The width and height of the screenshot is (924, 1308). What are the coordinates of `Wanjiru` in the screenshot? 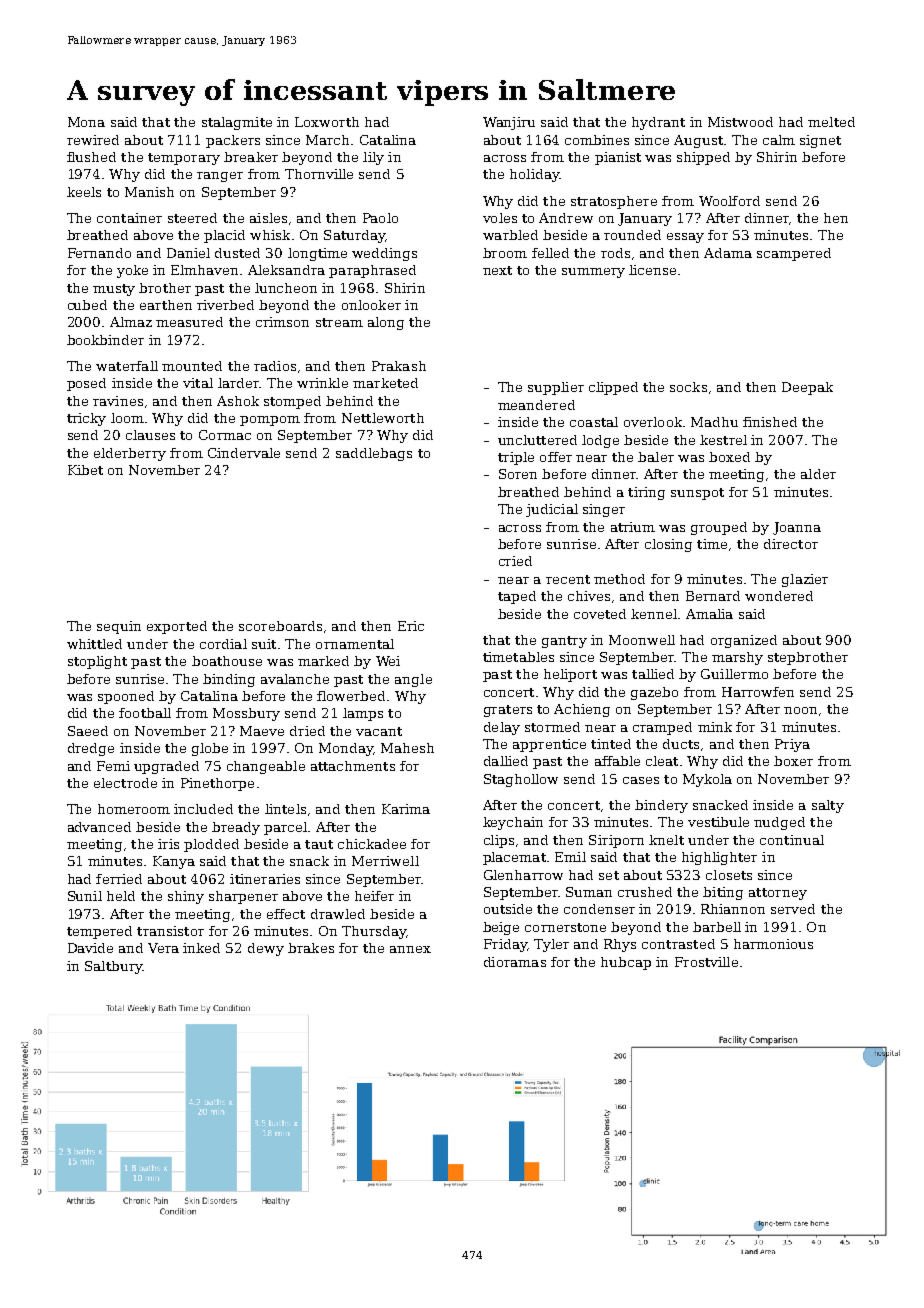 It's located at (509, 123).
